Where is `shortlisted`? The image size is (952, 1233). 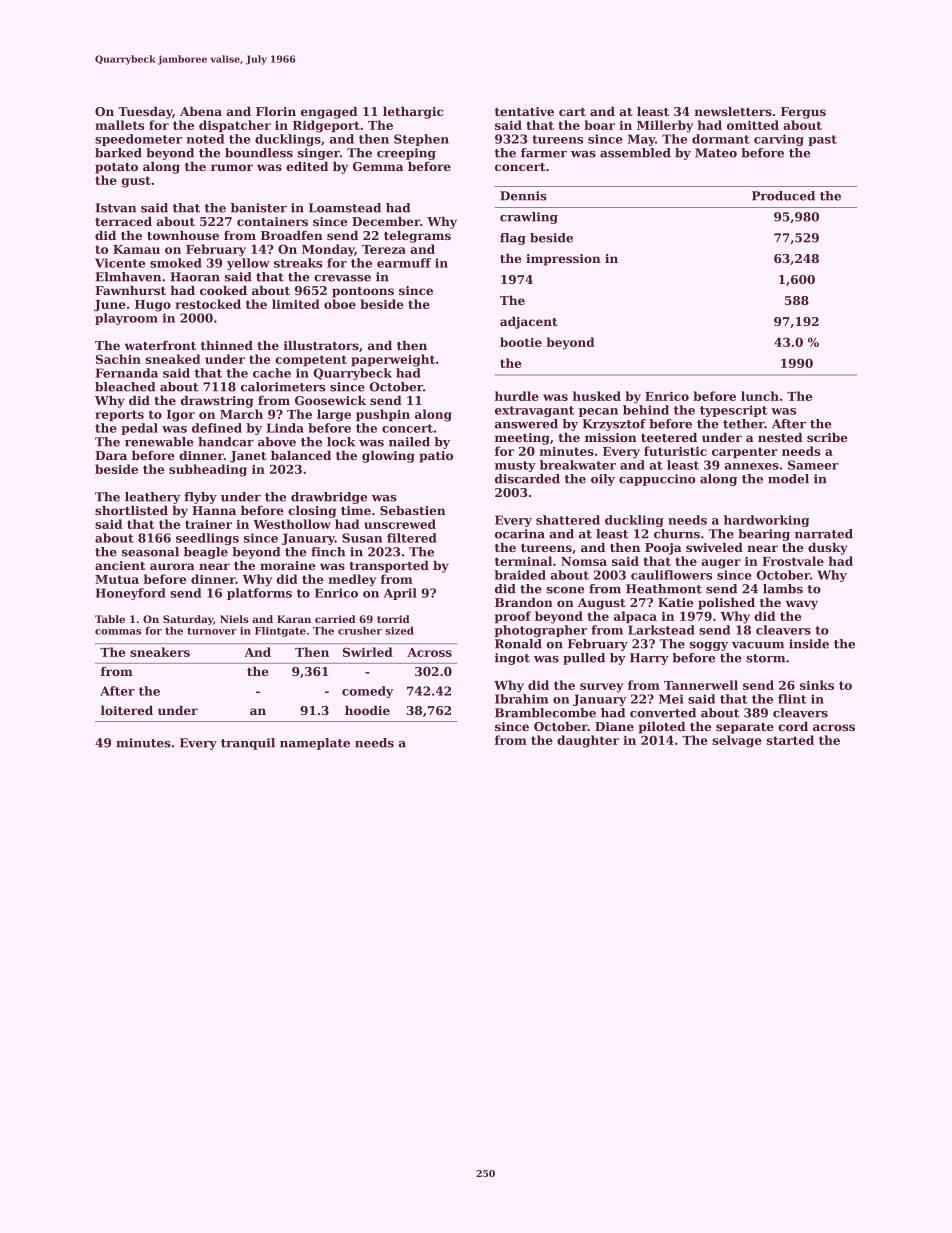 shortlisted is located at coordinates (131, 510).
